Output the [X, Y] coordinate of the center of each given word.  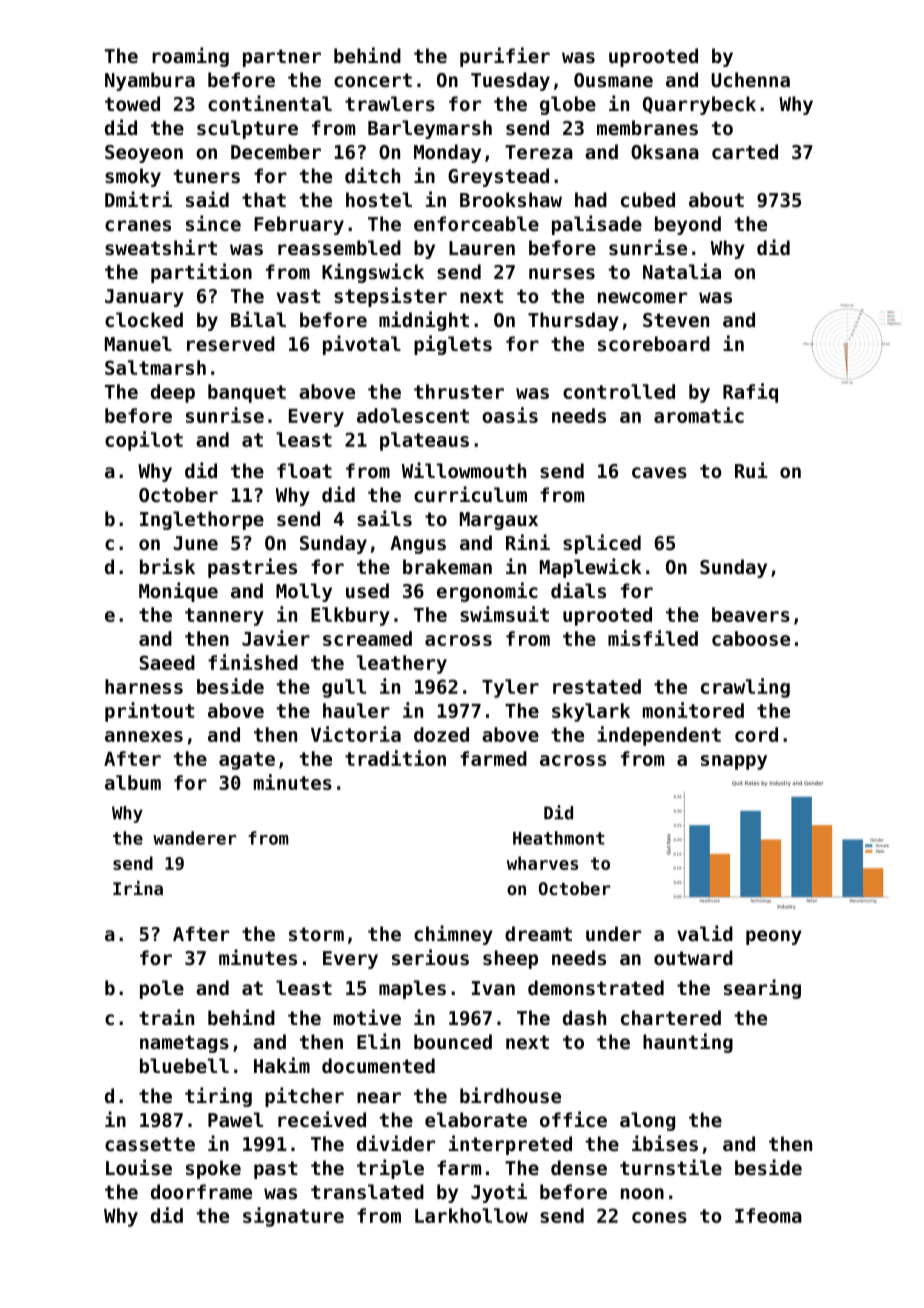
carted [745, 151]
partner [282, 58]
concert [373, 80]
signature [293, 1217]
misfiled [653, 638]
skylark [591, 712]
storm [316, 934]
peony [774, 937]
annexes [144, 736]
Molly [304, 592]
